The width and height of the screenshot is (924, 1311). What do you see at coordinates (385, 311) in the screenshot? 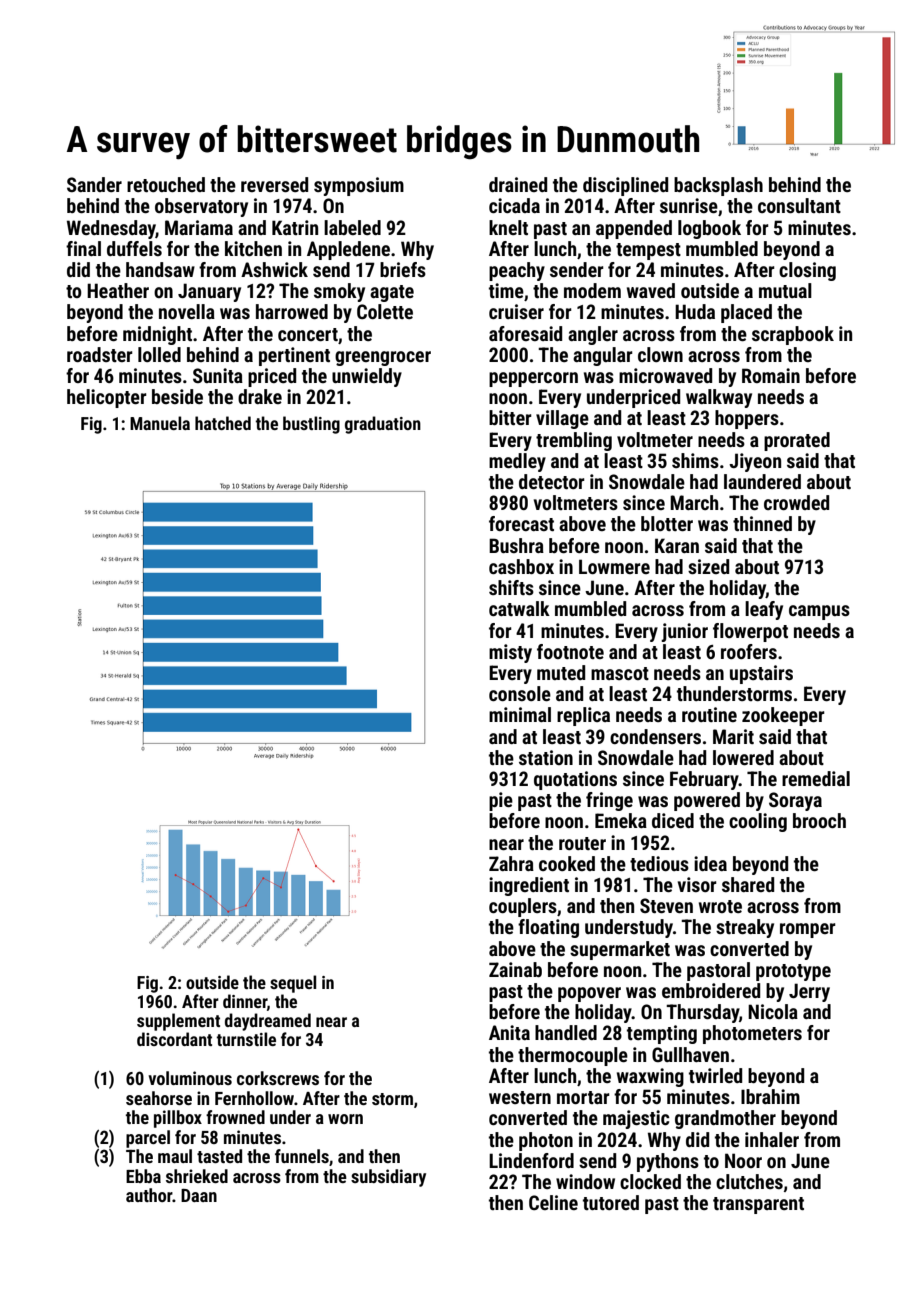
I see `Colette` at bounding box center [385, 311].
